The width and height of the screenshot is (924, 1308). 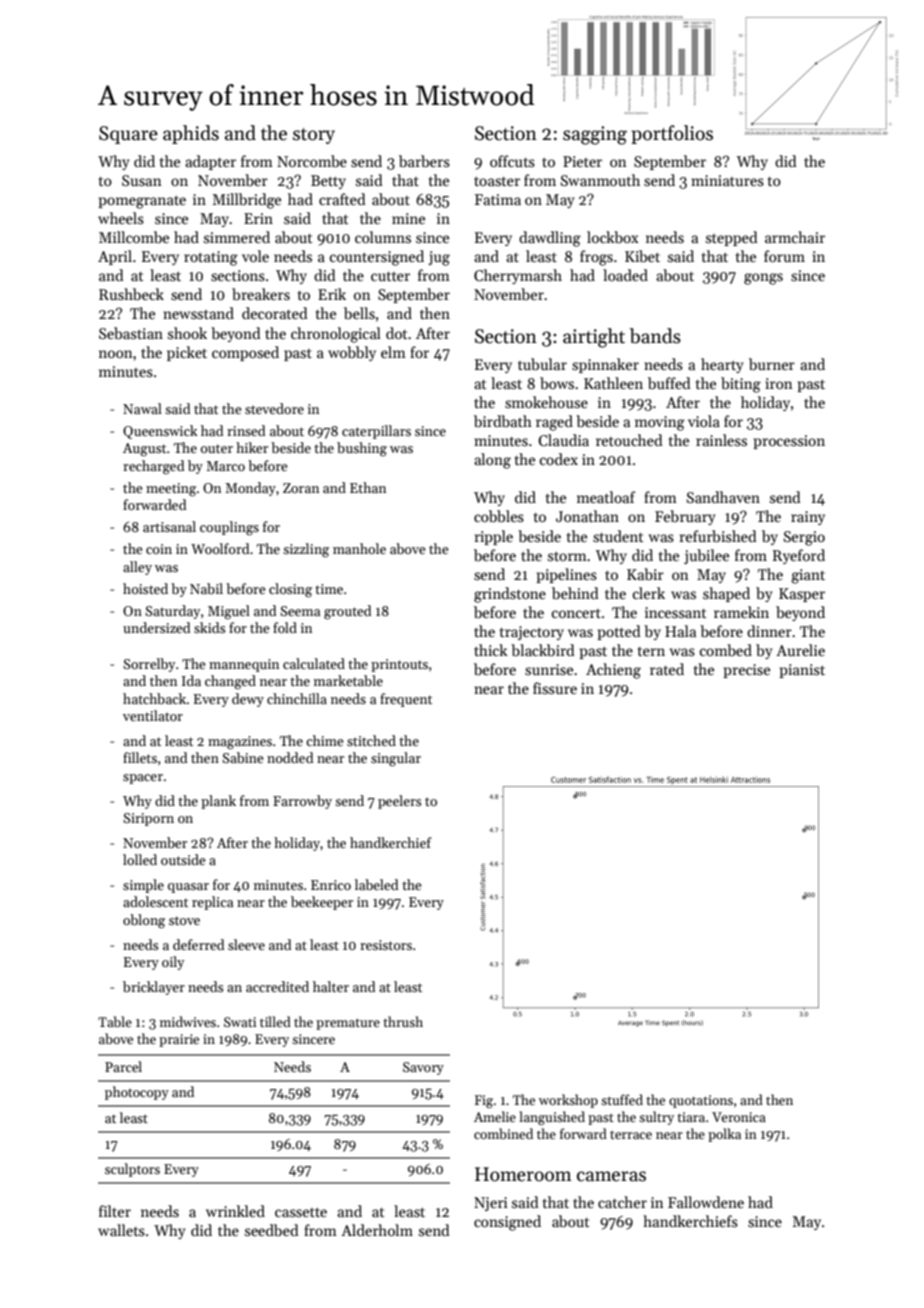 I want to click on midwives, so click(x=188, y=1021).
